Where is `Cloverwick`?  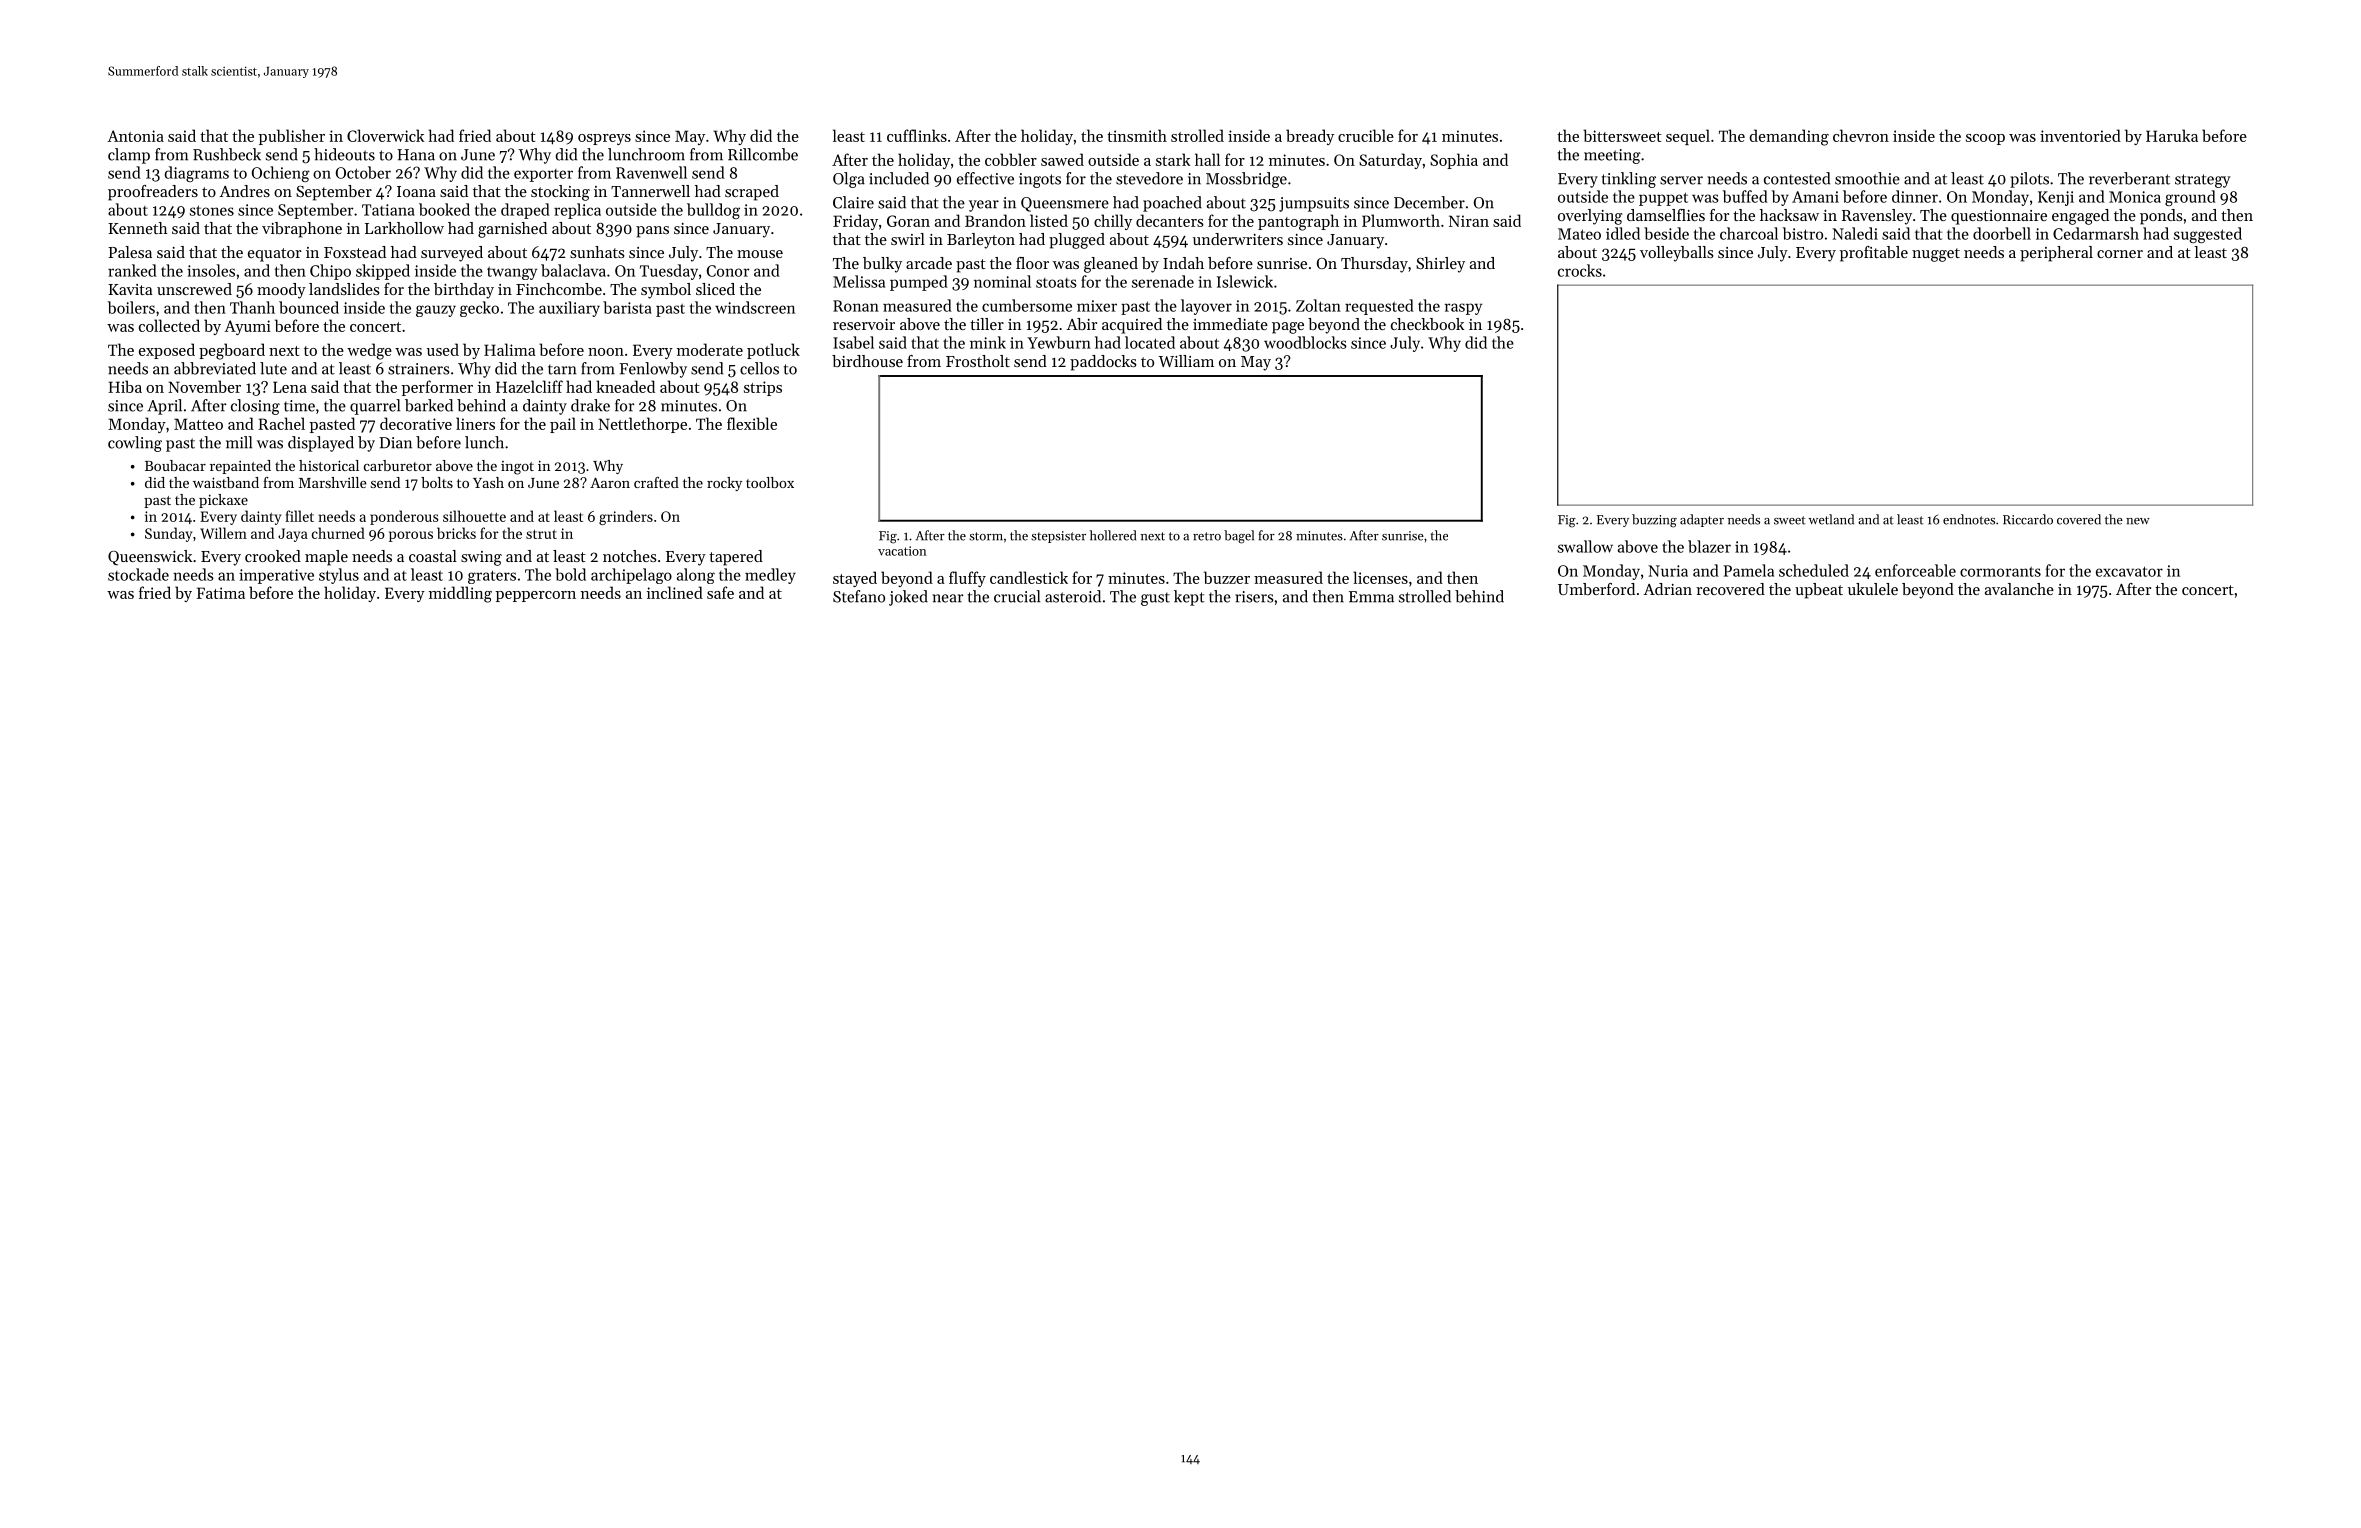
Cloverwick is located at coordinates (385, 135).
